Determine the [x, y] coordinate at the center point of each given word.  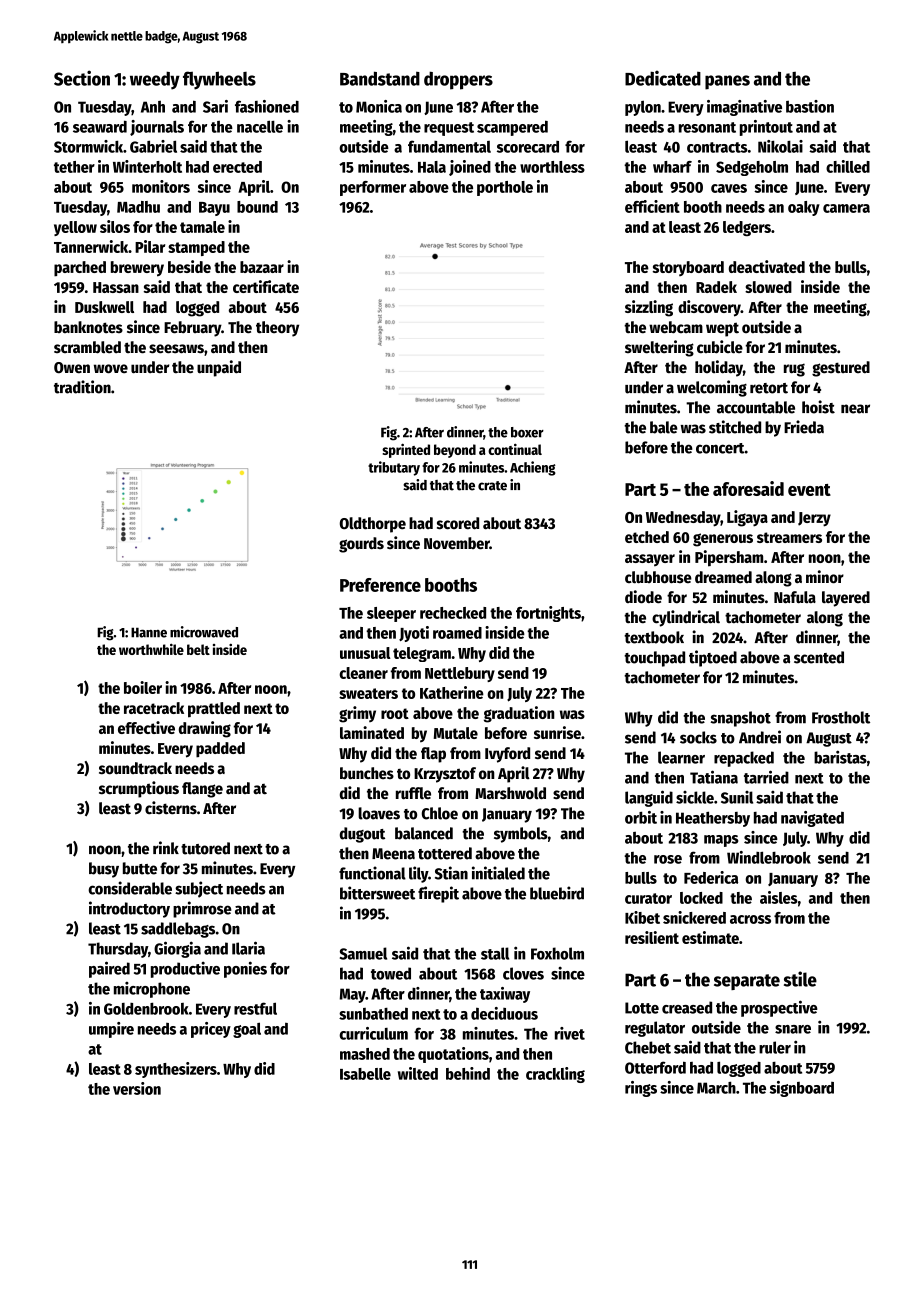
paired [109, 969]
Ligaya [747, 518]
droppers [458, 80]
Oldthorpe [373, 525]
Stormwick [88, 146]
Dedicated [663, 78]
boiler [143, 687]
